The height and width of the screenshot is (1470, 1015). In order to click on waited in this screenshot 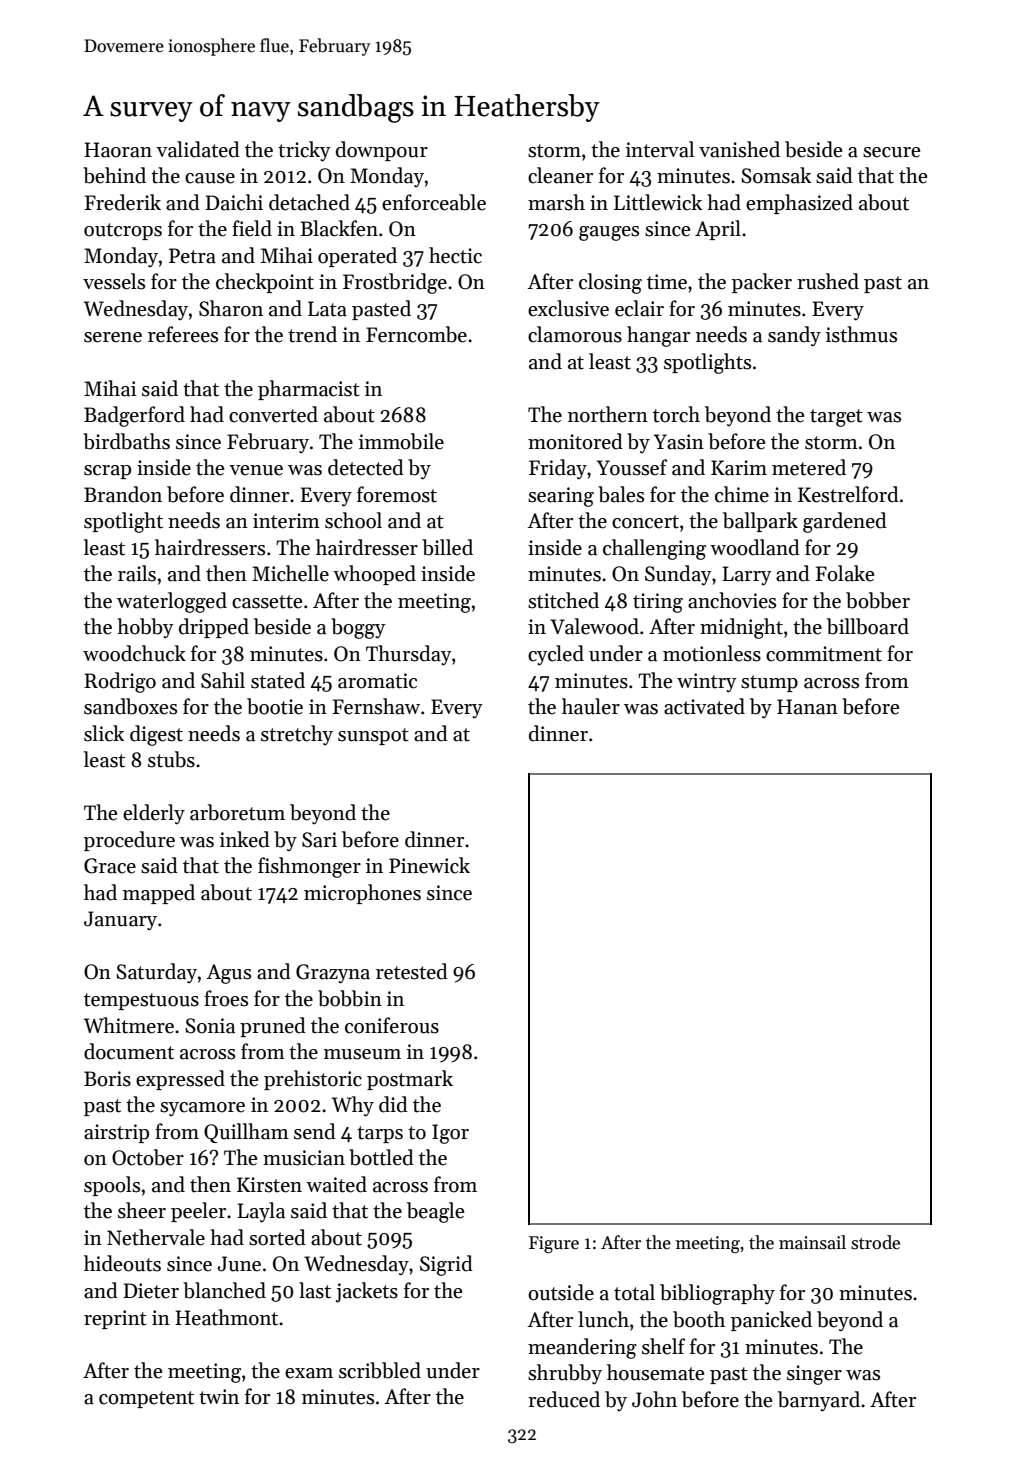, I will do `click(336, 1184)`.
